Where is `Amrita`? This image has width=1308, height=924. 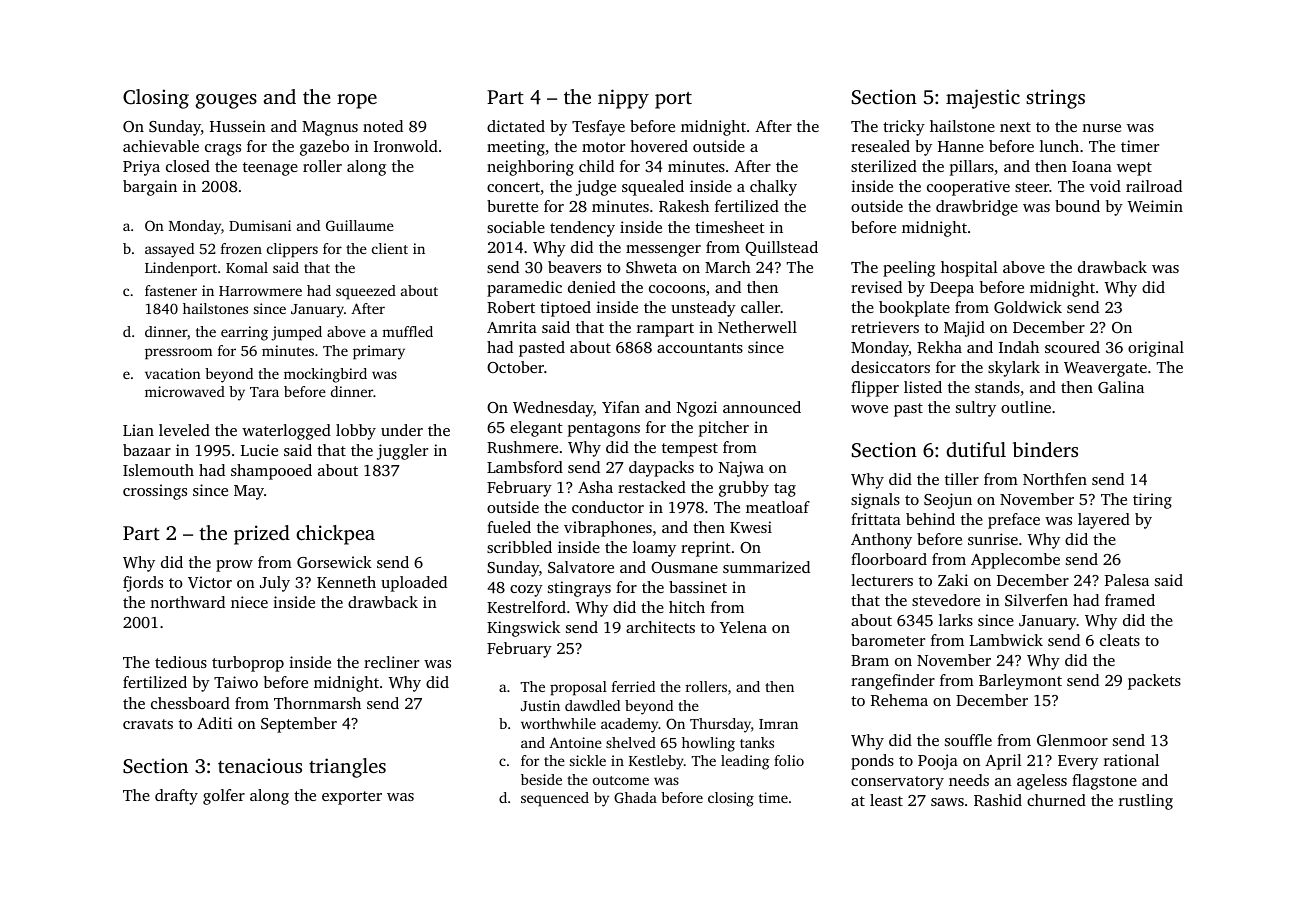 Amrita is located at coordinates (512, 327).
